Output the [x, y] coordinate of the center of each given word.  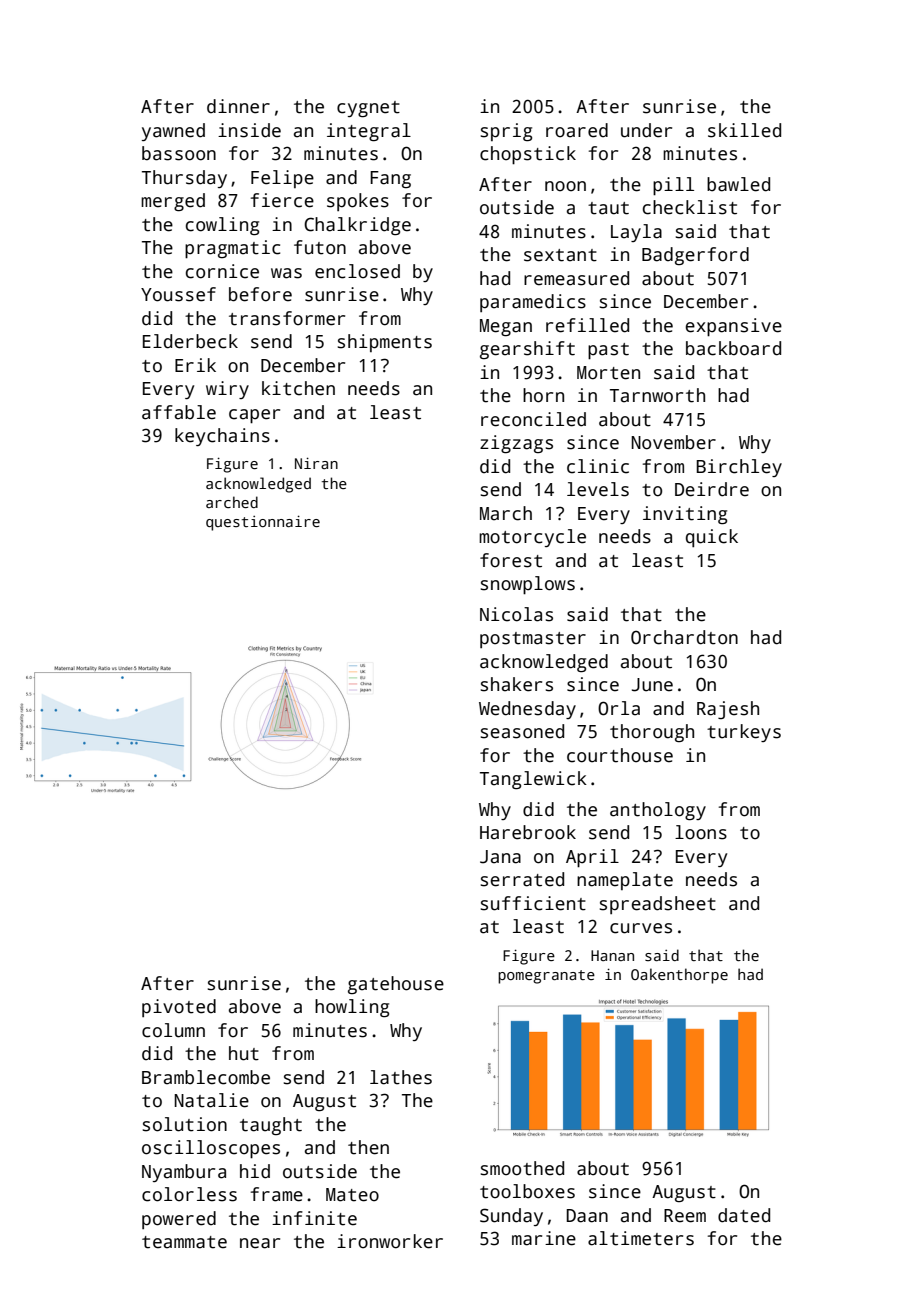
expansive [734, 327]
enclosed [357, 271]
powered [179, 1220]
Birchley [739, 468]
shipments [385, 343]
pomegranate [546, 977]
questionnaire [263, 523]
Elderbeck [190, 341]
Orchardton [684, 637]
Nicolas [516, 614]
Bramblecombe [206, 1077]
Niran [316, 463]
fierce [282, 200]
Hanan [612, 955]
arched [232, 502]
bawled [738, 184]
